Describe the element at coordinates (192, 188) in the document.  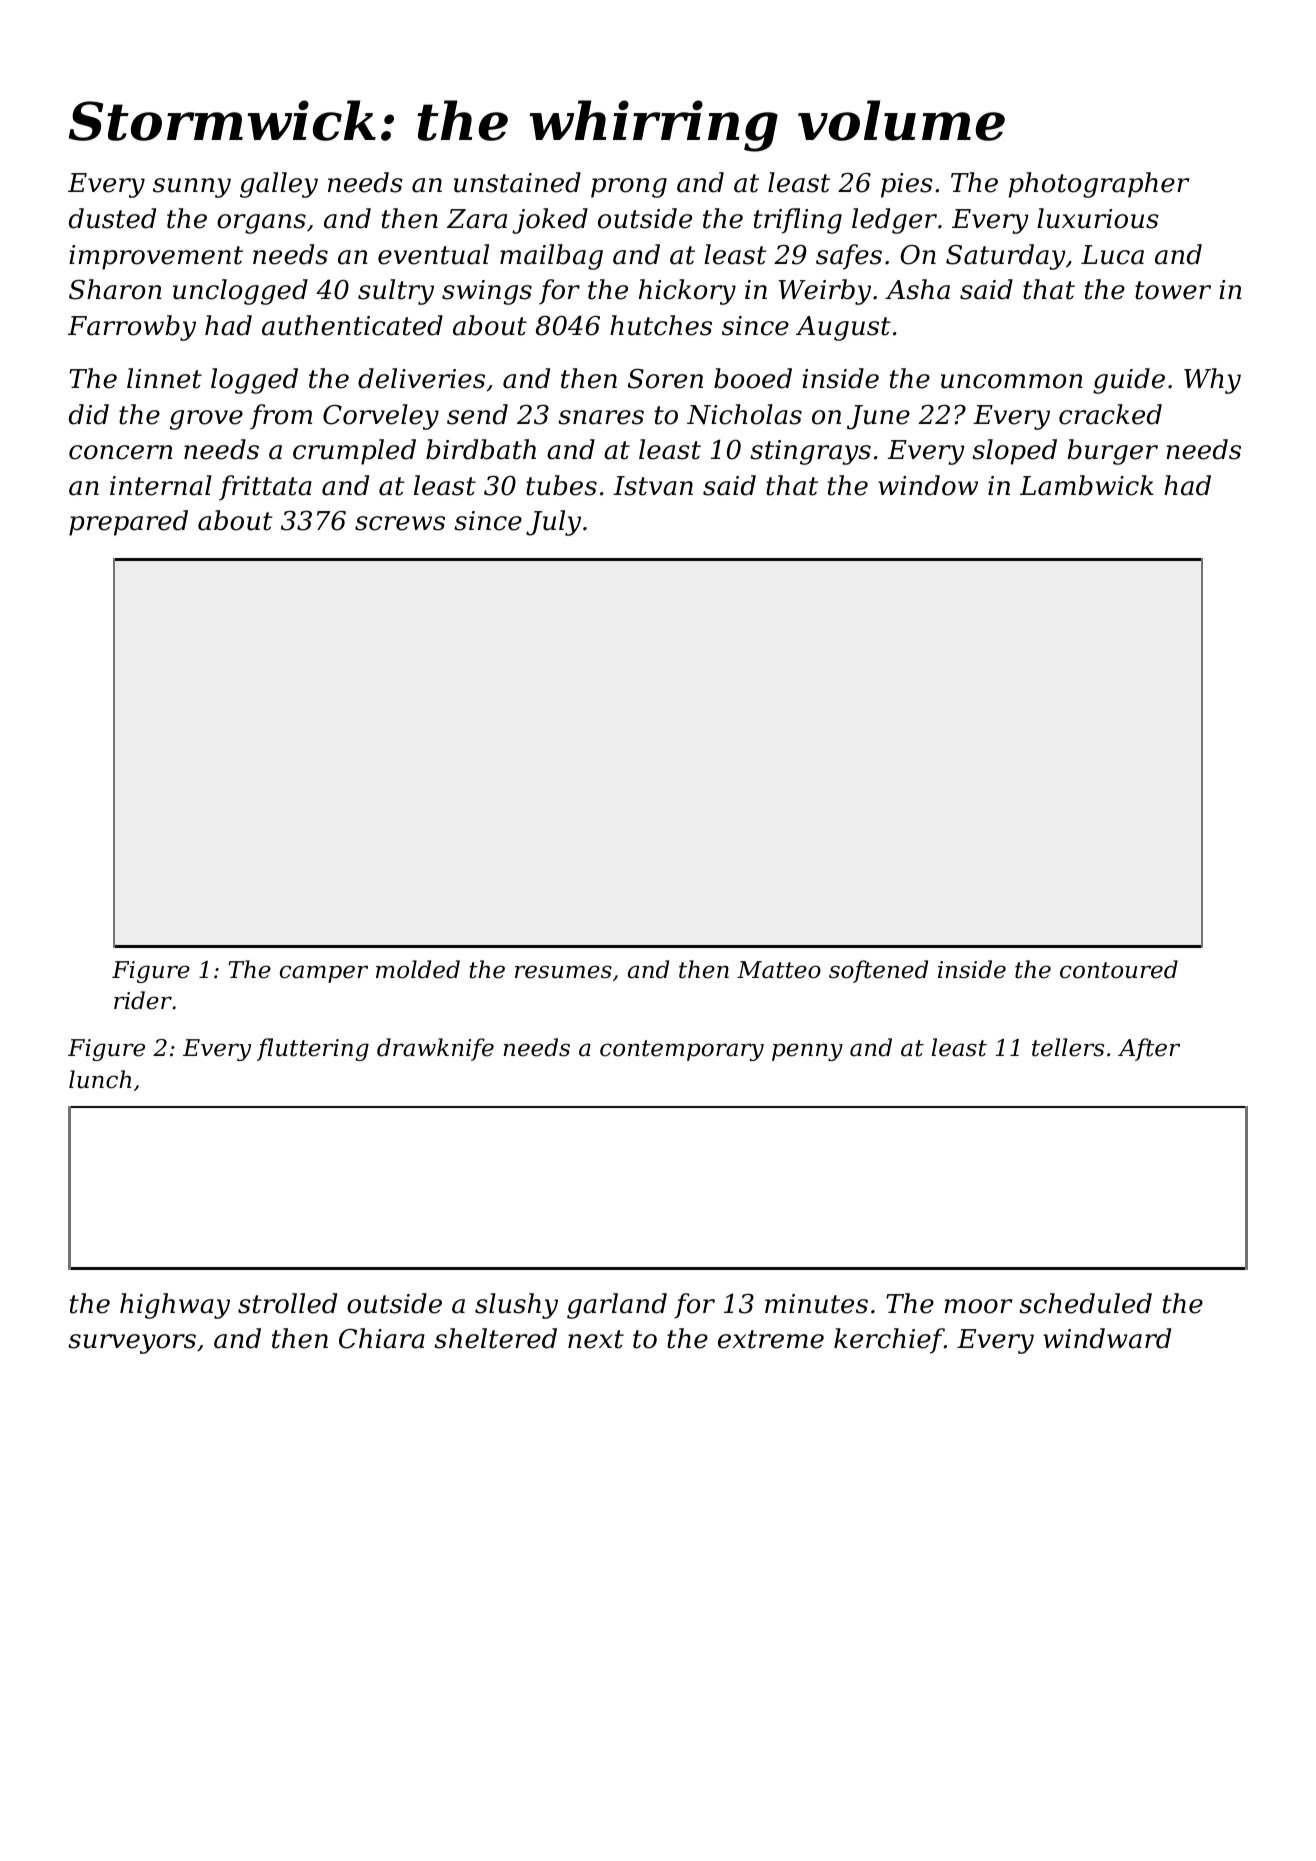
I see `sunny` at that location.
